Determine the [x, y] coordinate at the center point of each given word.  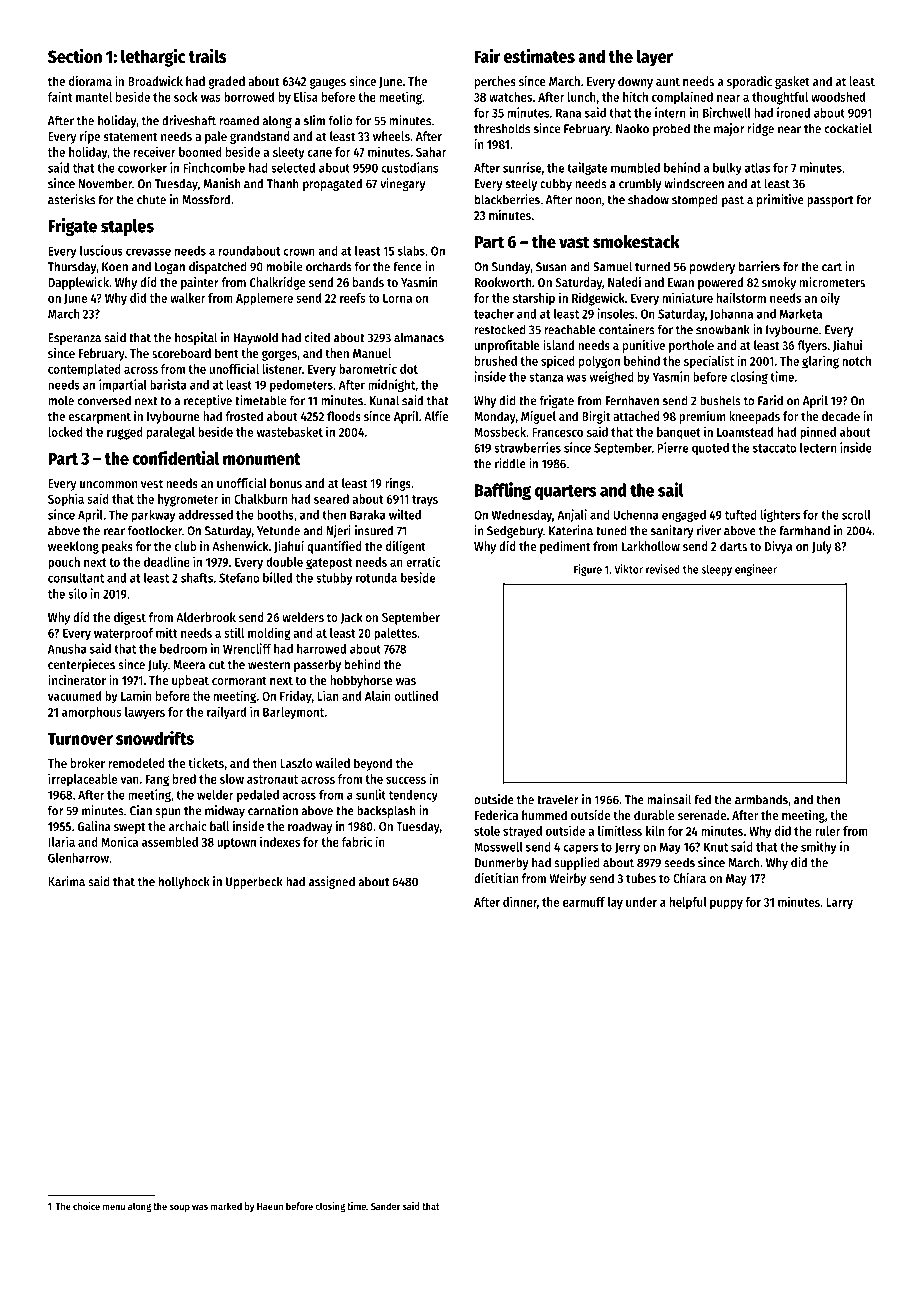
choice [86, 1206]
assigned [332, 882]
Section [75, 55]
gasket [792, 82]
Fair [487, 55]
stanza [546, 377]
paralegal [171, 433]
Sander [385, 1206]
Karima [66, 881]
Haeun [270, 1206]
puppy [726, 905]
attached [636, 416]
